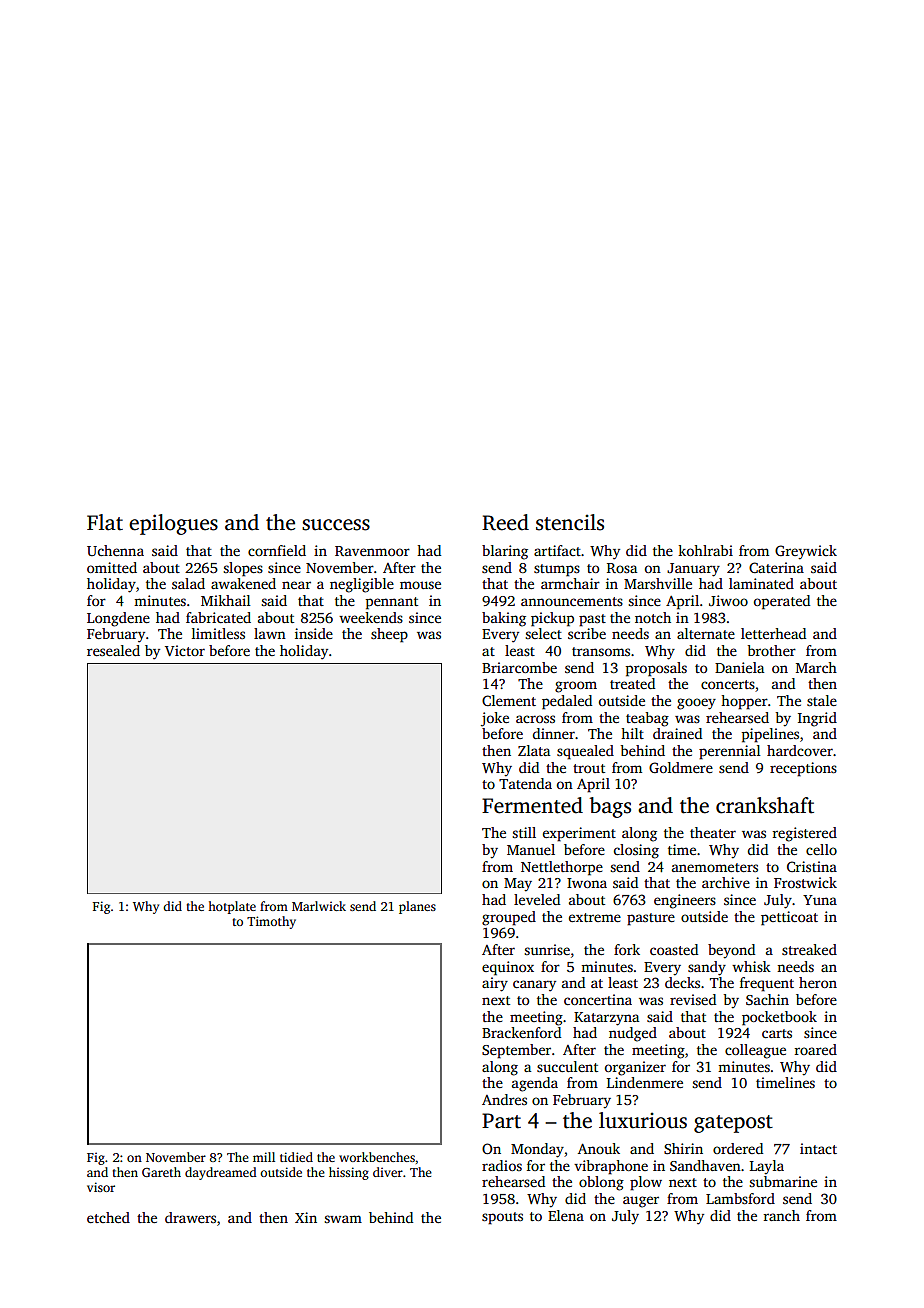 The image size is (924, 1308). Describe the element at coordinates (505, 522) in the screenshot. I see `Reed` at that location.
